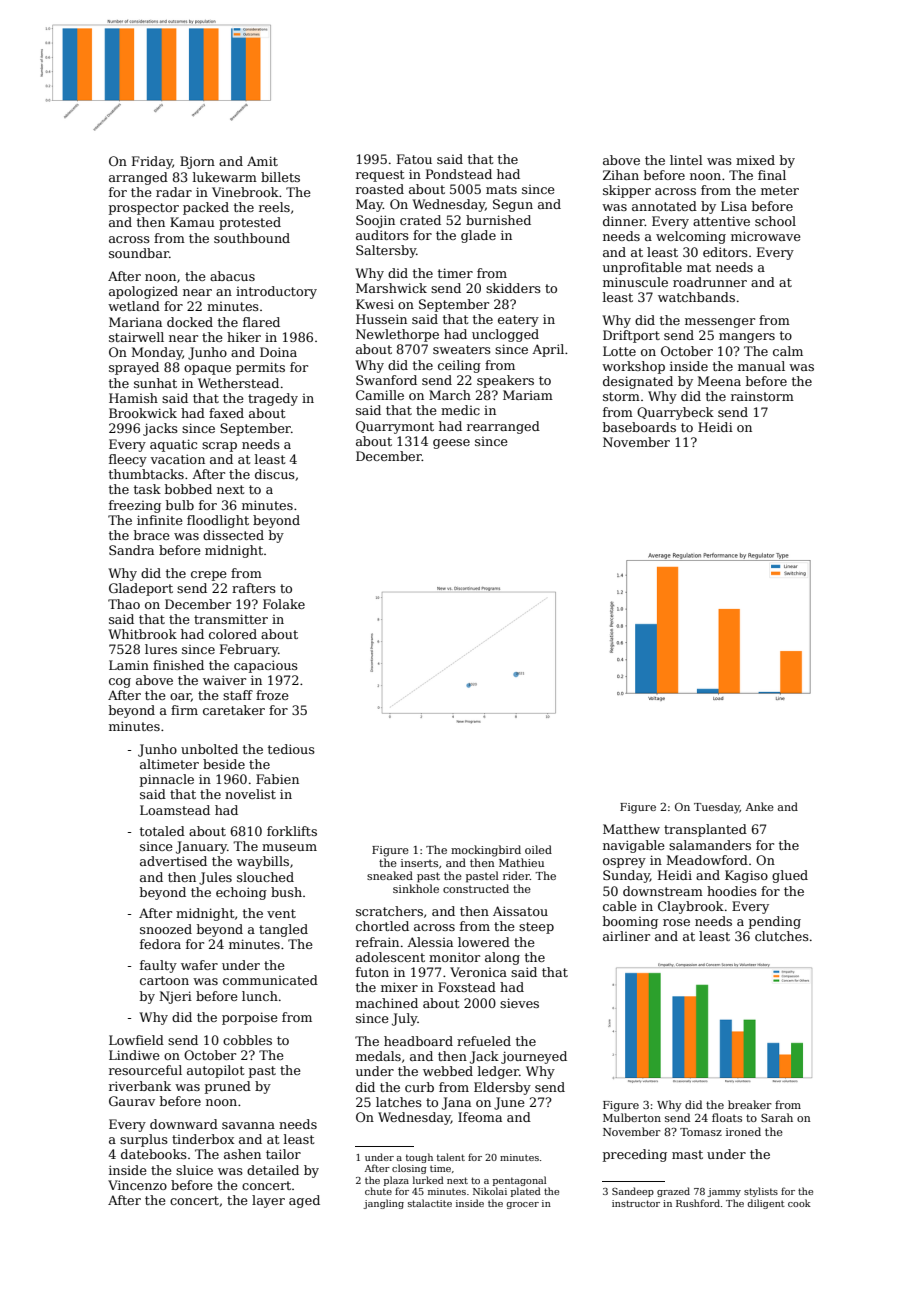  Describe the element at coordinates (268, 1201) in the screenshot. I see `layer` at that location.
